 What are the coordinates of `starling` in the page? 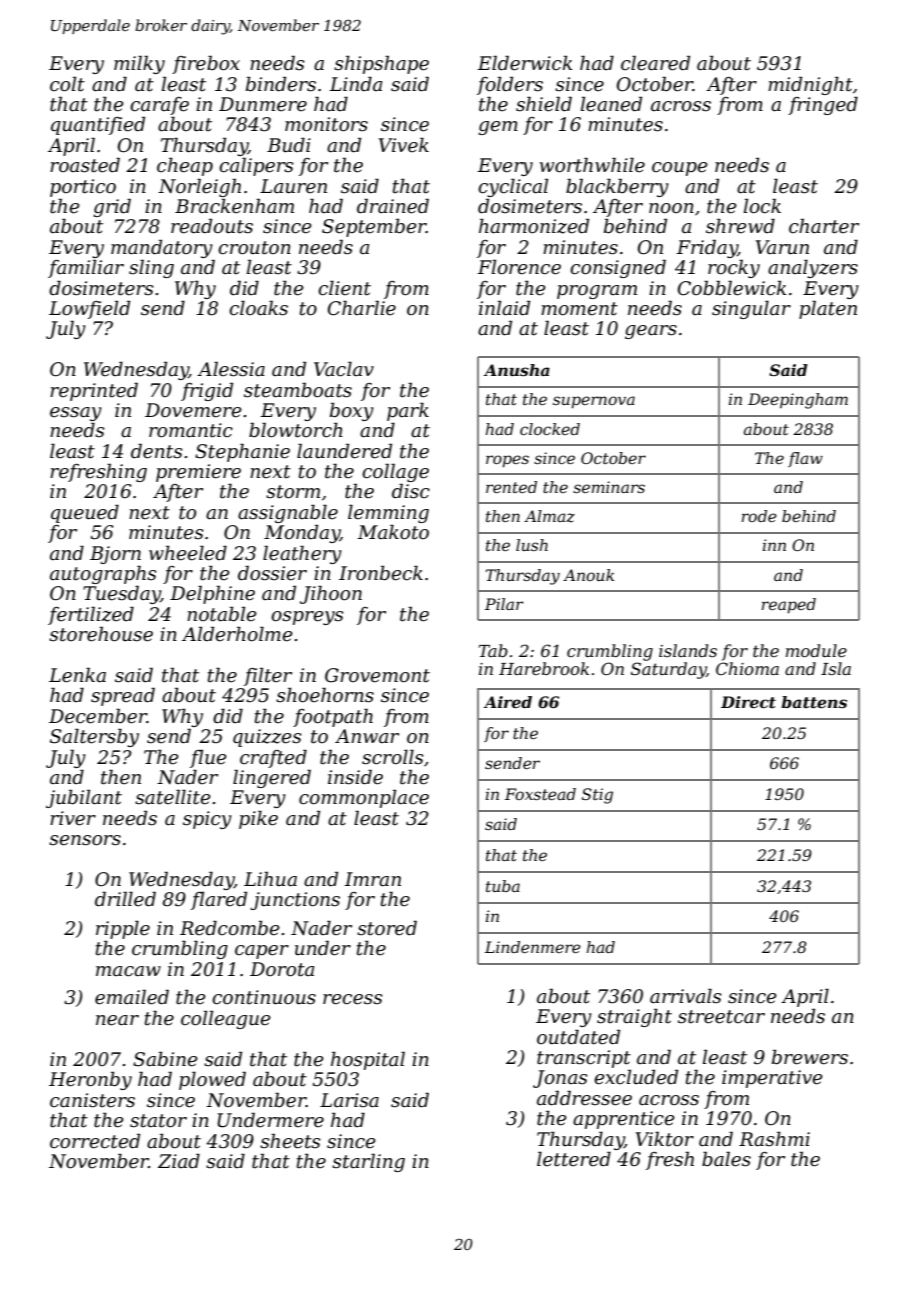 It's located at (368, 1162).
